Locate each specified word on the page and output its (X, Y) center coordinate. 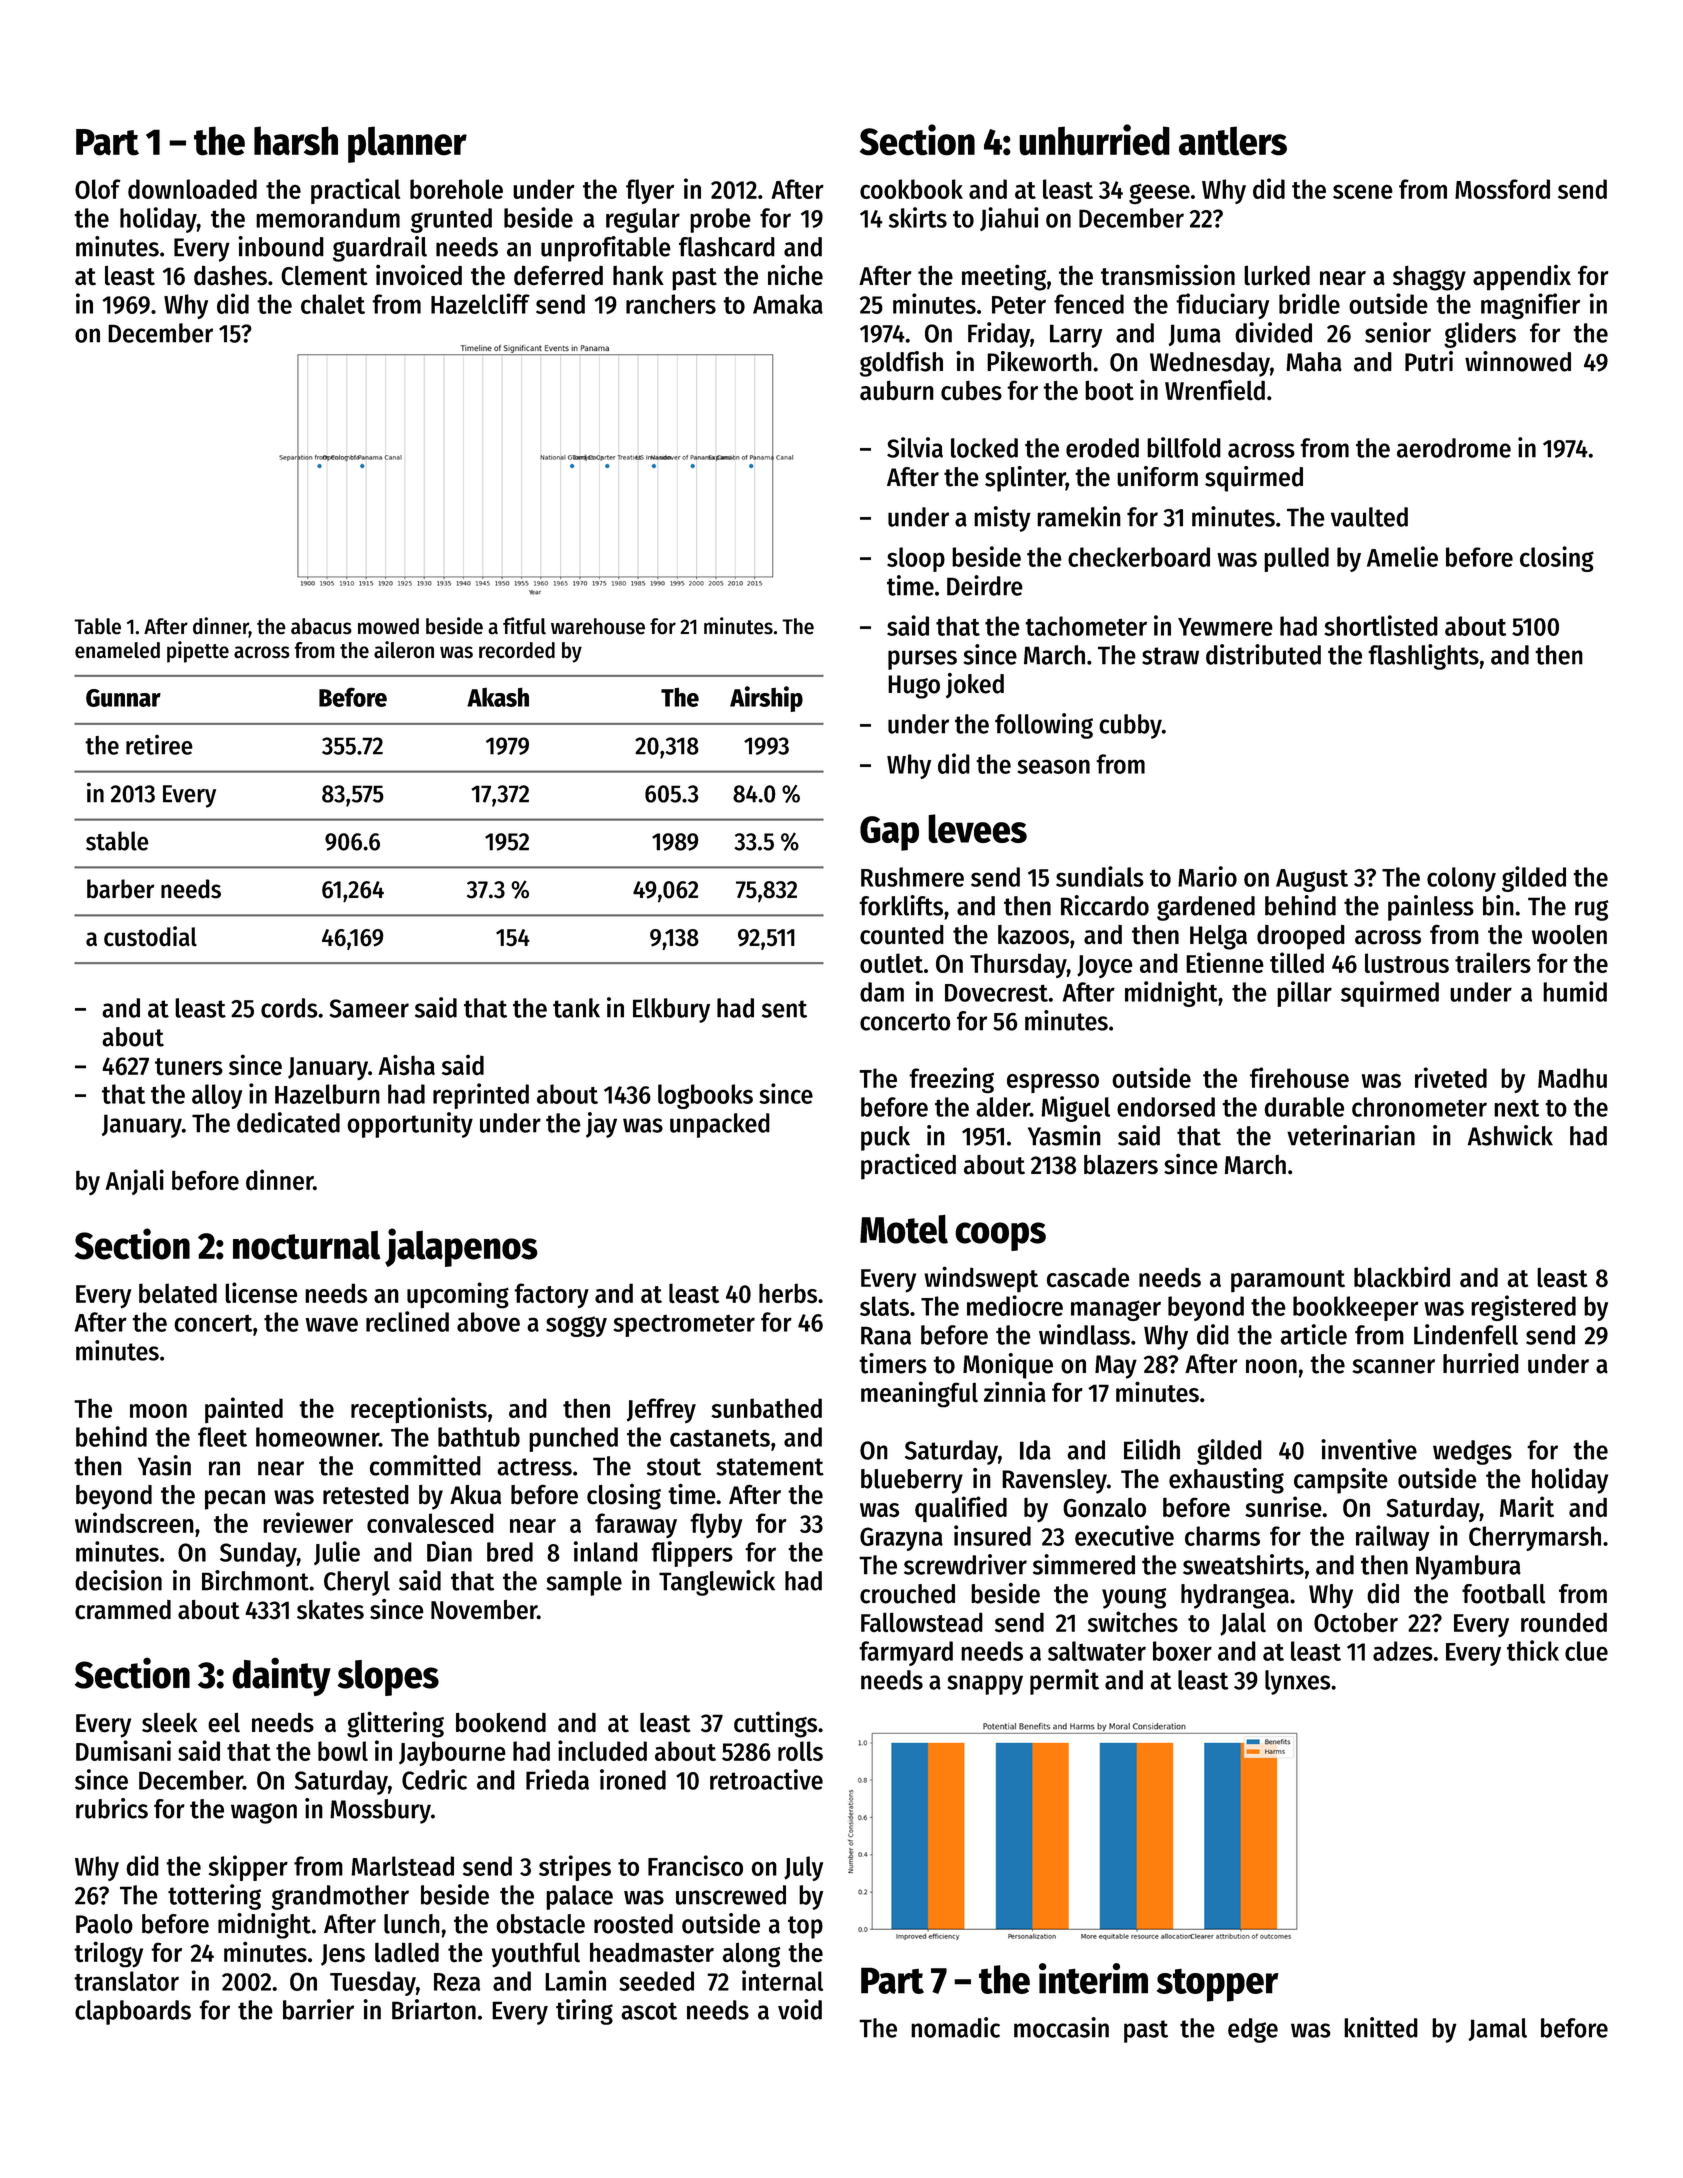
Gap (889, 833)
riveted (1451, 1077)
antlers (1233, 141)
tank (576, 1008)
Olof (98, 189)
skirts (918, 217)
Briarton (434, 2009)
